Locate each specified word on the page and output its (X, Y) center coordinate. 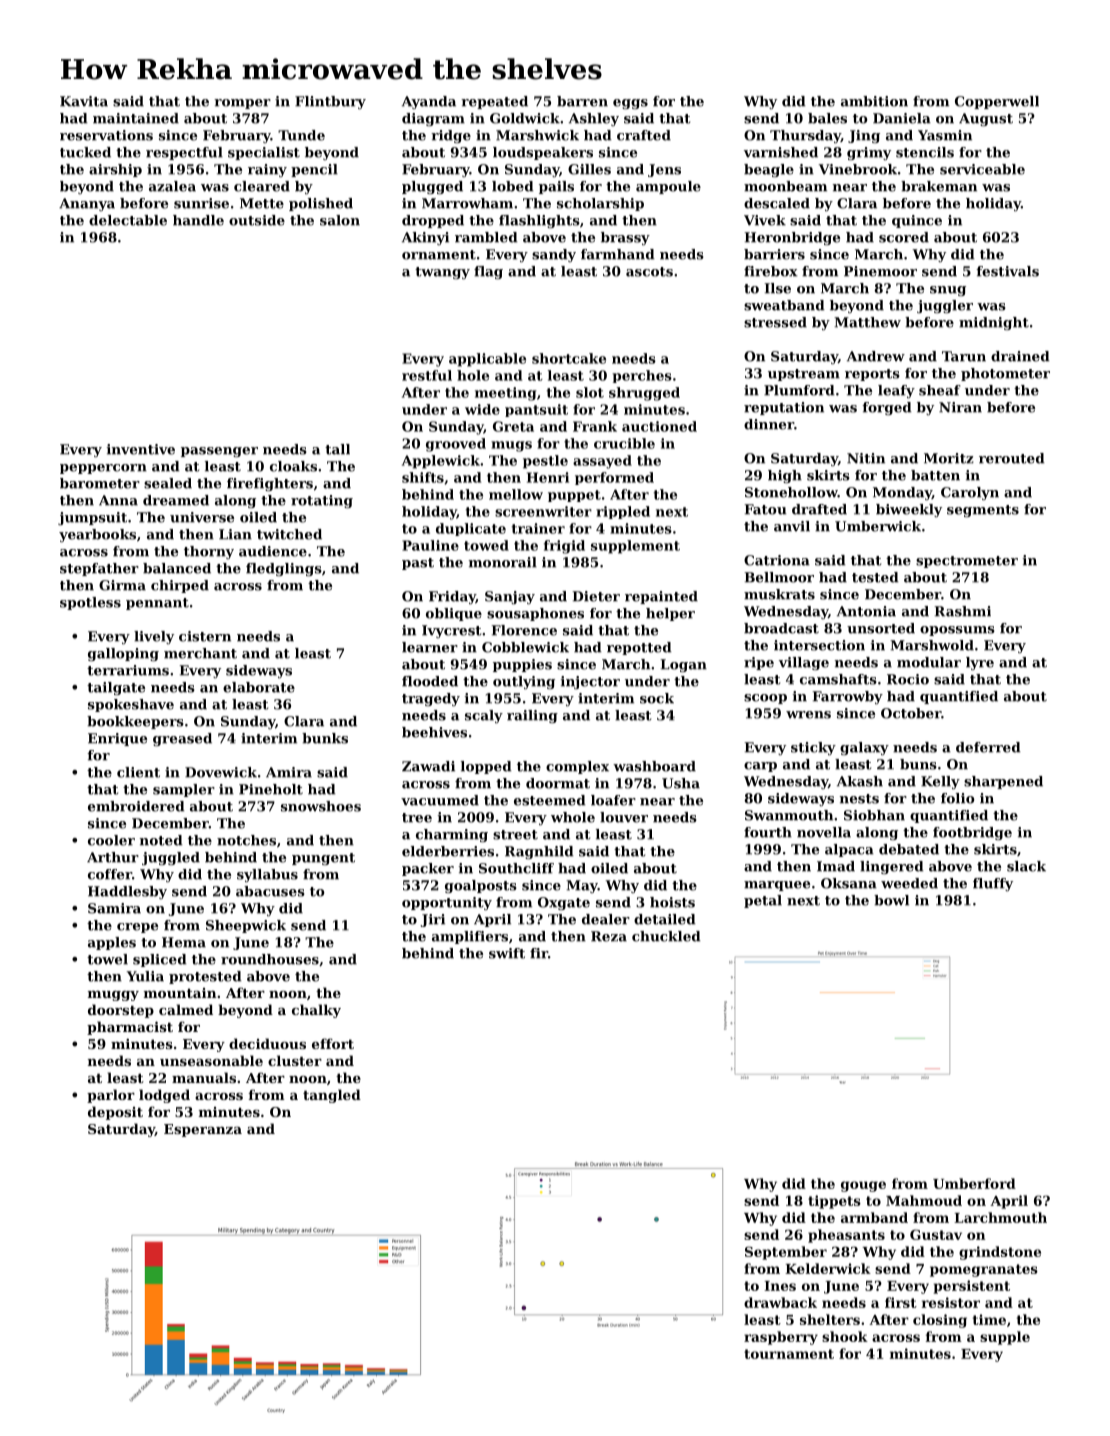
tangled (332, 1096)
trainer (538, 528)
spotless (90, 603)
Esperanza (203, 1130)
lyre (980, 663)
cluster (295, 1060)
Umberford (974, 1183)
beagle (769, 170)
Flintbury (330, 102)
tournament (789, 1354)
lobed (512, 186)
